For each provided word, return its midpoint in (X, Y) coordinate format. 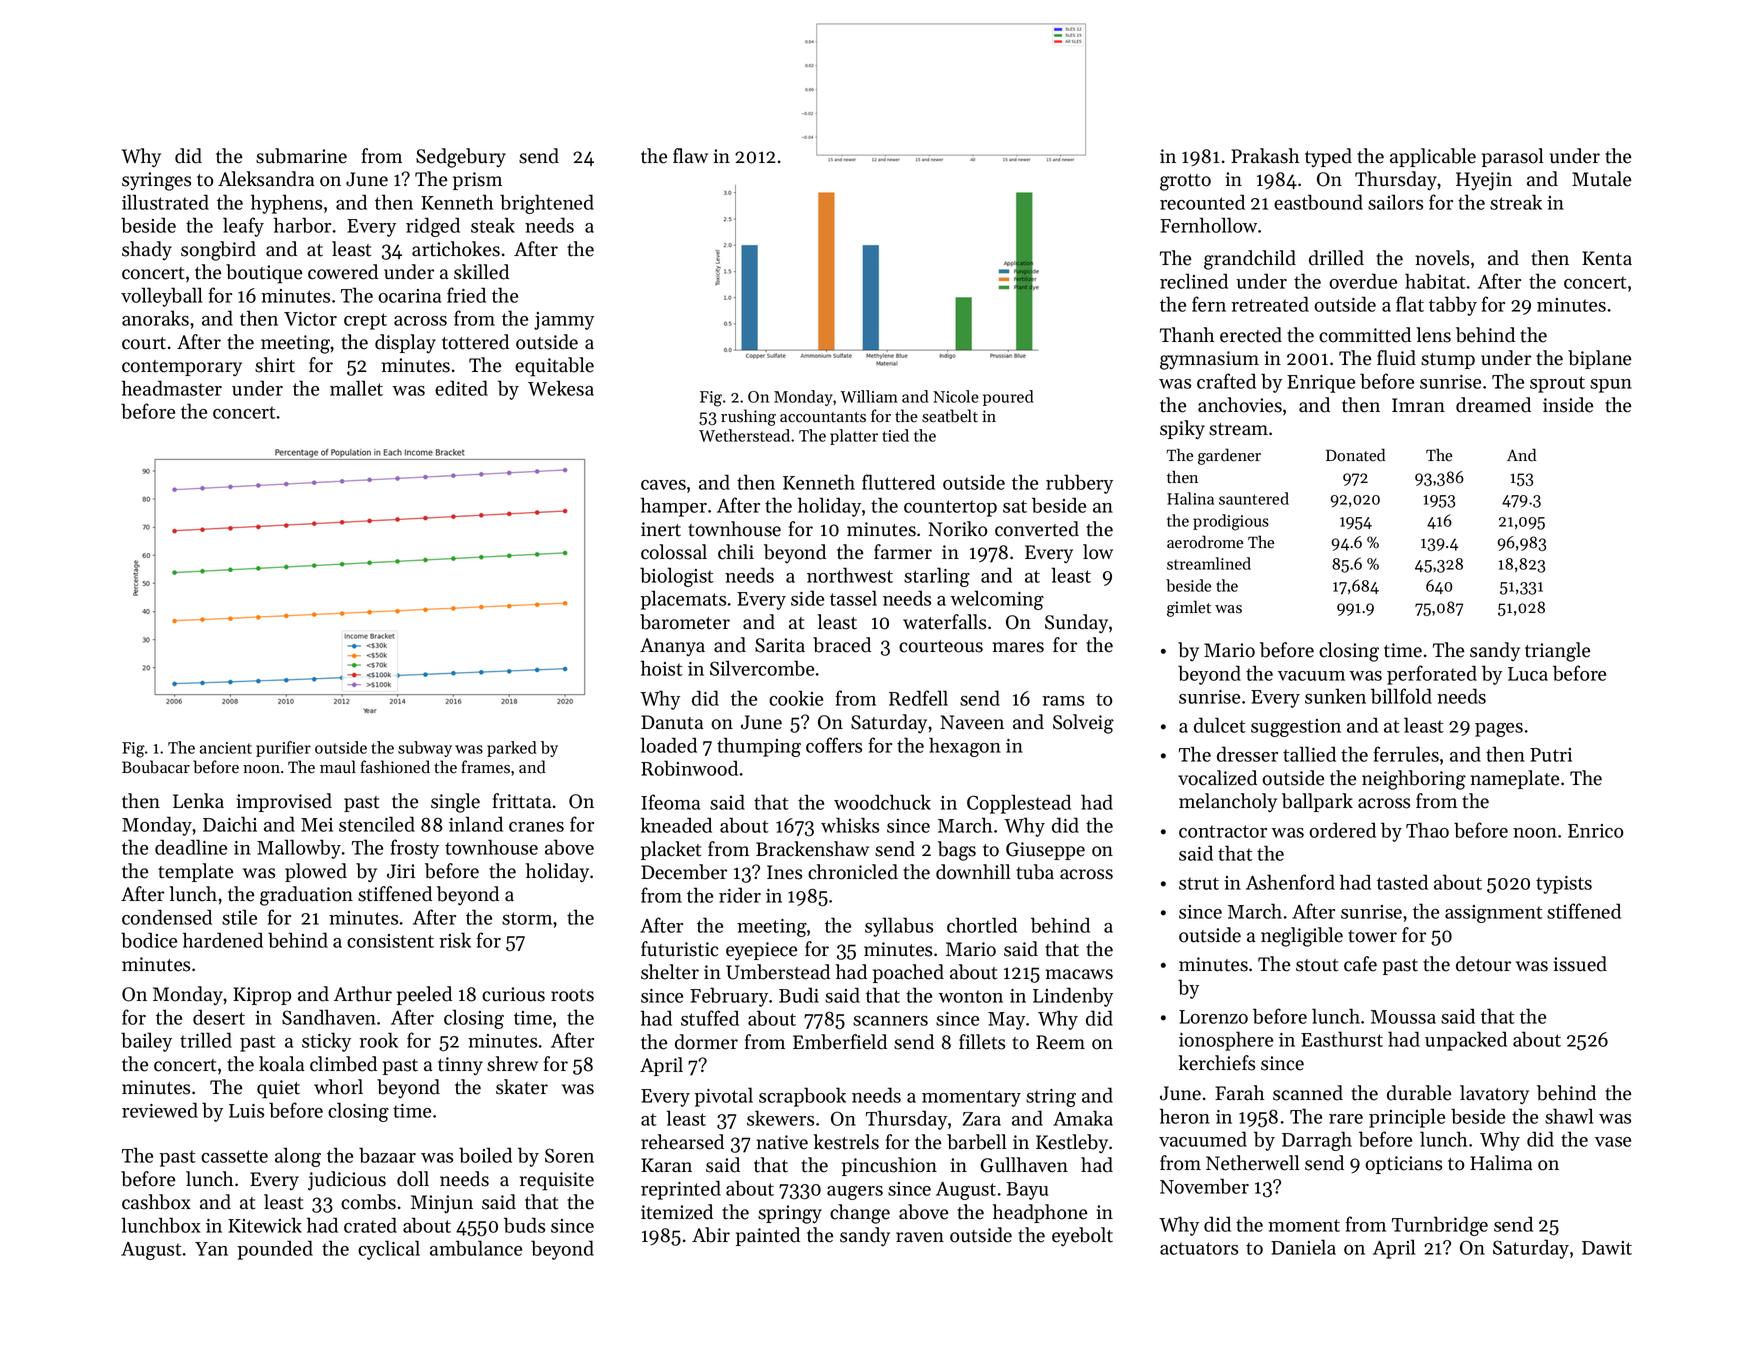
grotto (1185, 182)
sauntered (1254, 498)
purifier (283, 749)
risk (455, 940)
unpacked (1466, 1041)
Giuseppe (1045, 851)
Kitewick (265, 1225)
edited (461, 388)
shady (147, 251)
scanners (890, 1021)
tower (1372, 936)
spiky (1182, 430)
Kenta (1607, 258)
